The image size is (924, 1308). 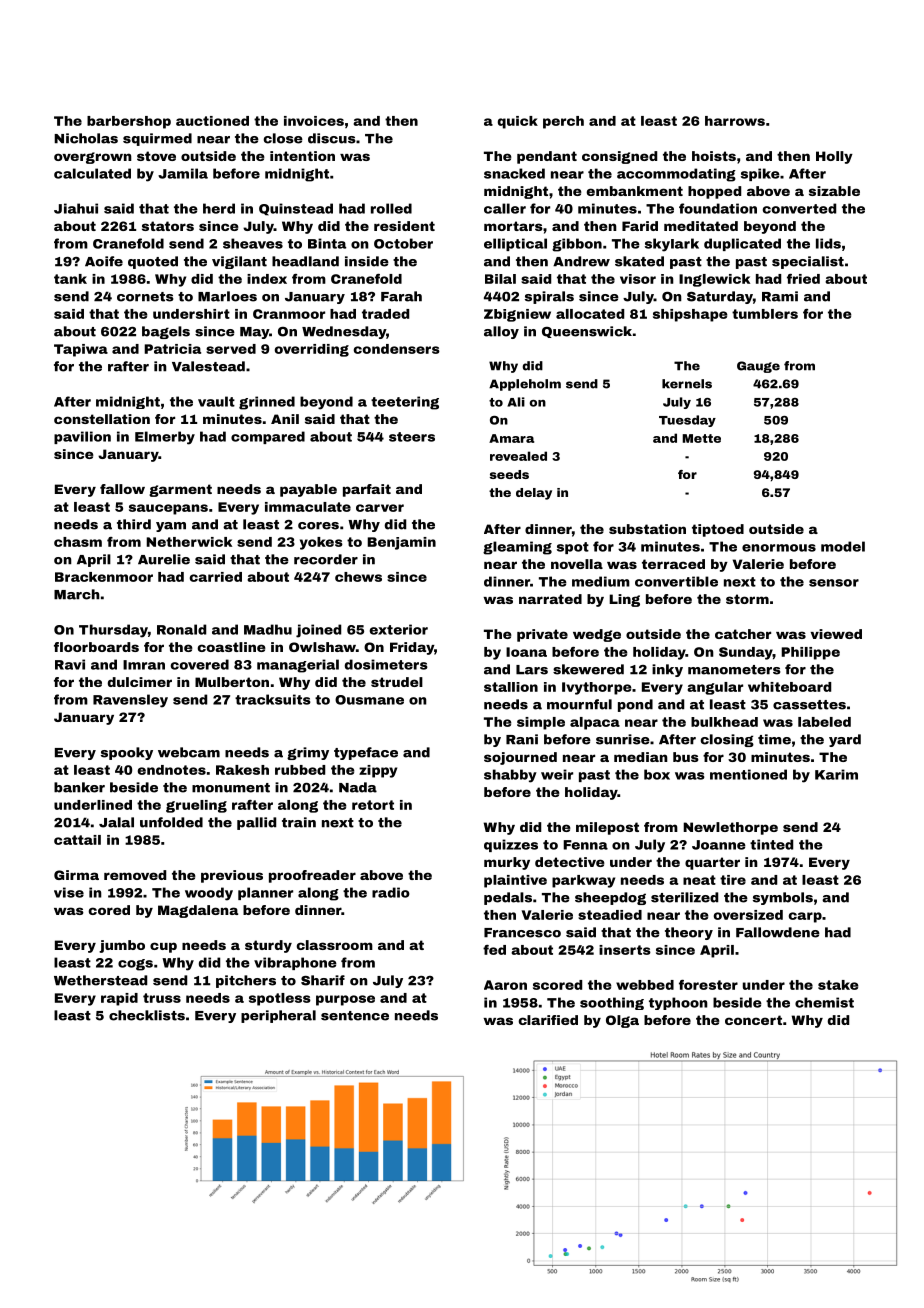 I want to click on clarified, so click(x=548, y=1020).
